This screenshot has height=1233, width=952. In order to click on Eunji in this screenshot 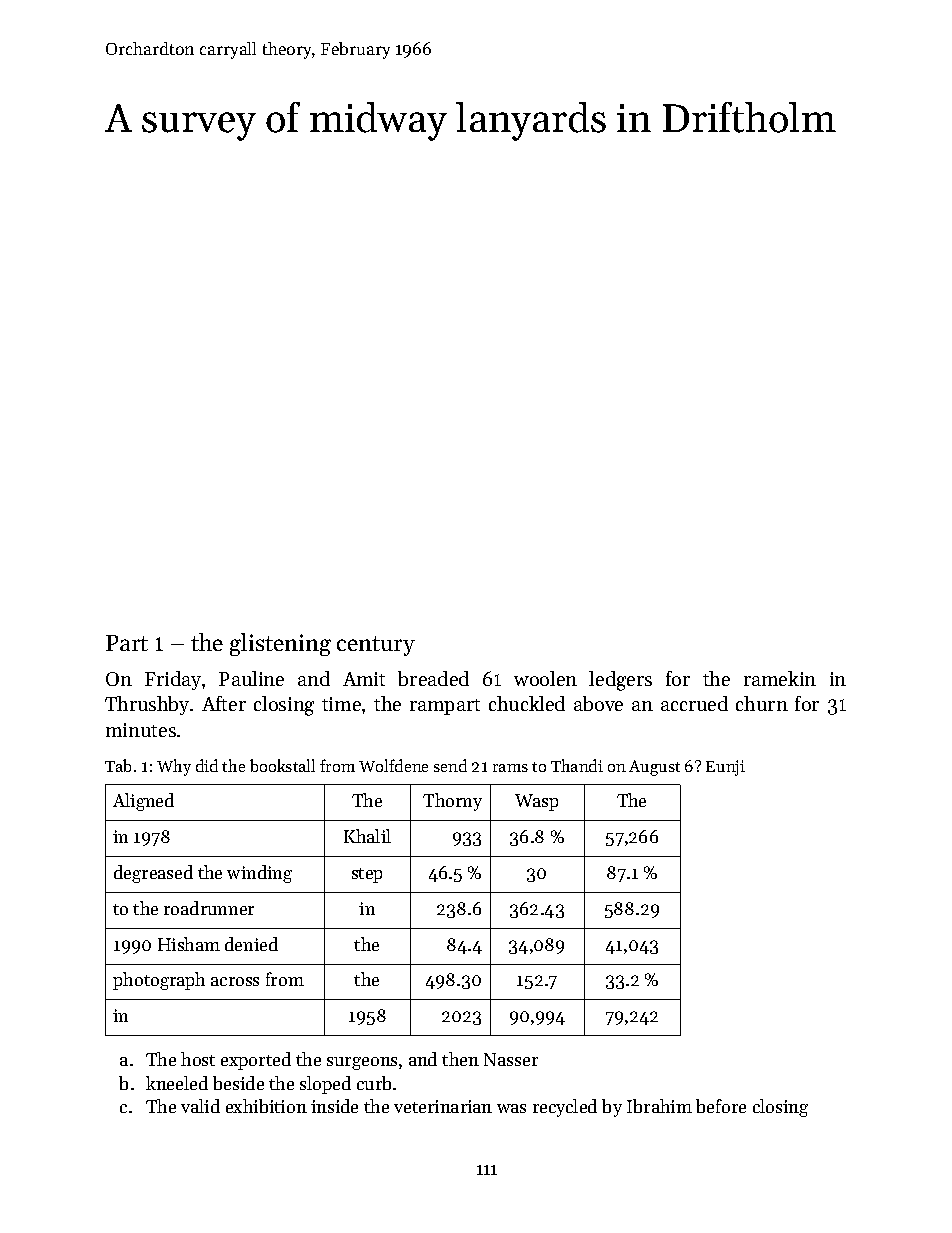, I will do `click(725, 768)`.
